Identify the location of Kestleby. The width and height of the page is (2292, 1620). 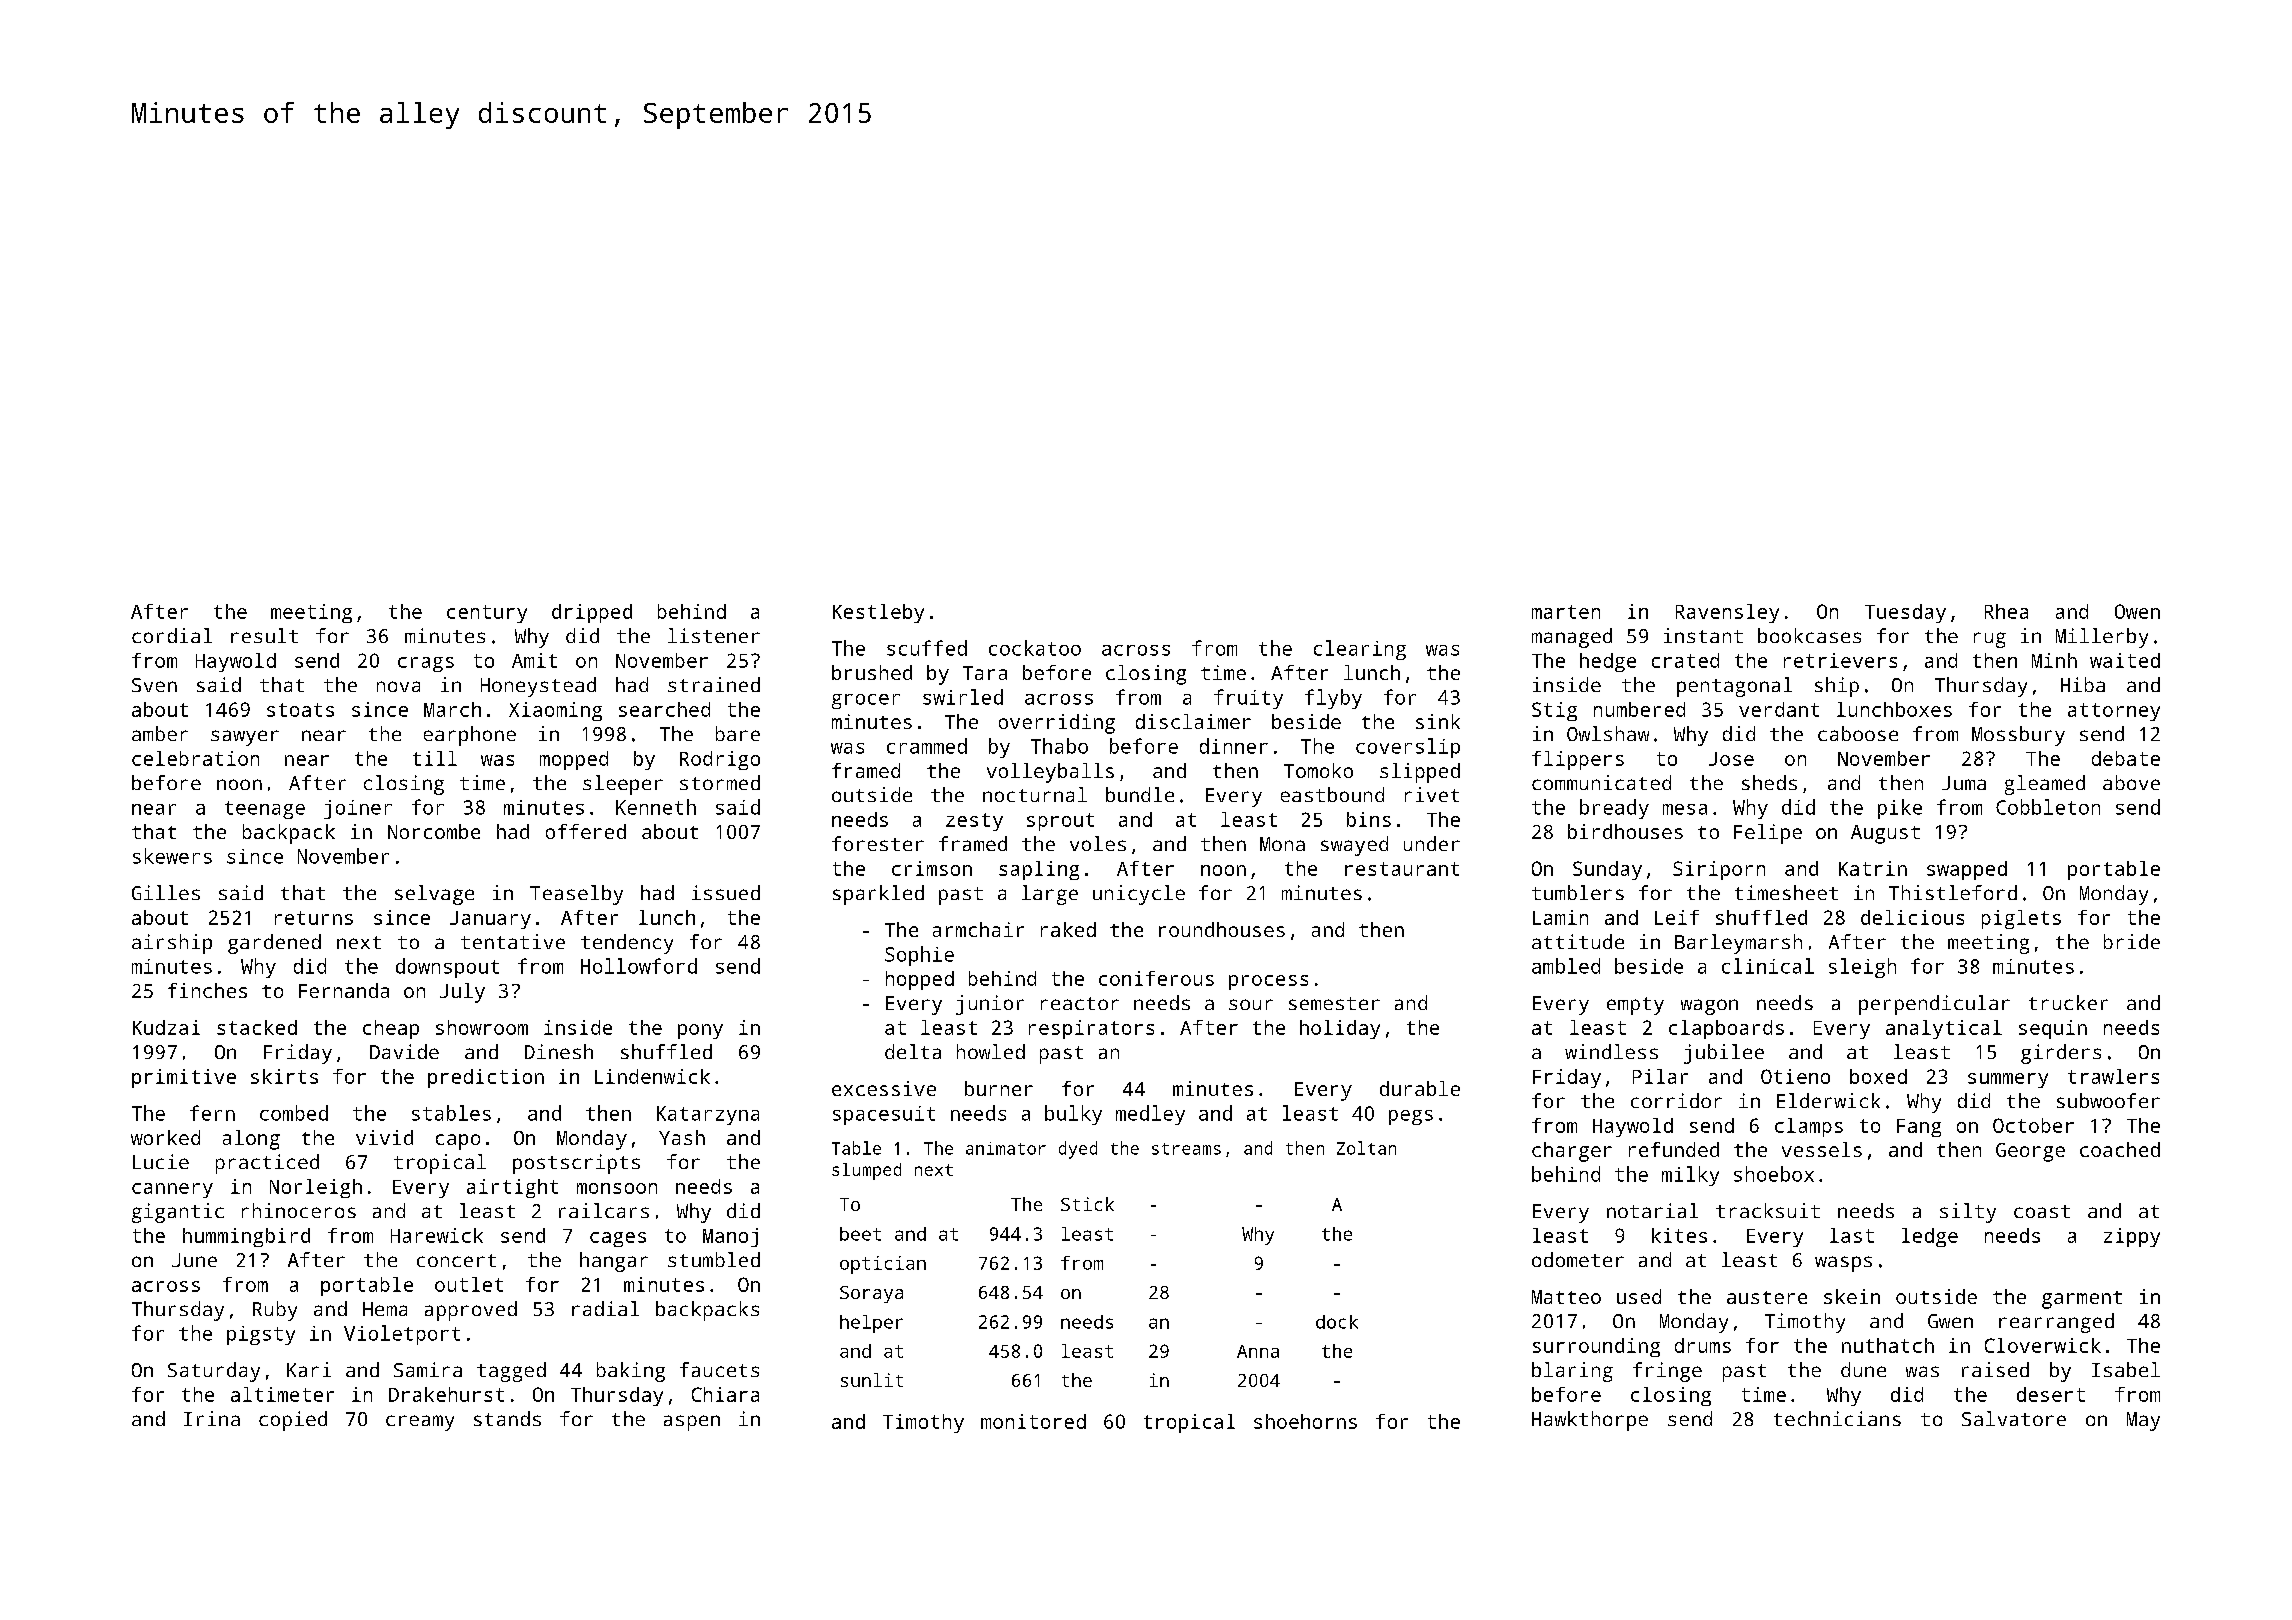
(878, 613).
